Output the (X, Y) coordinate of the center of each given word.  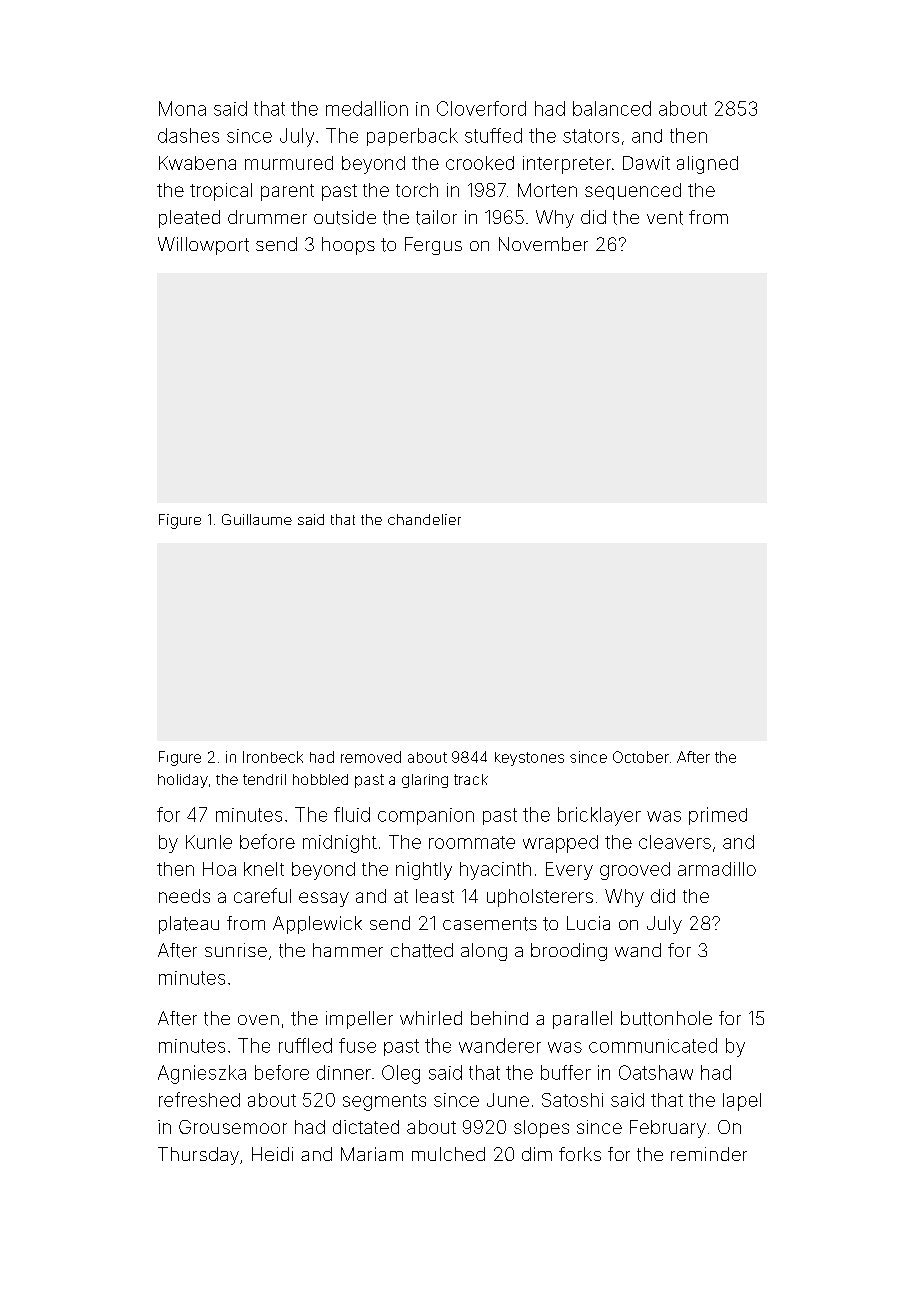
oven (258, 1020)
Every (569, 871)
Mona (182, 108)
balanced (612, 108)
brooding (569, 952)
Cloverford (481, 108)
